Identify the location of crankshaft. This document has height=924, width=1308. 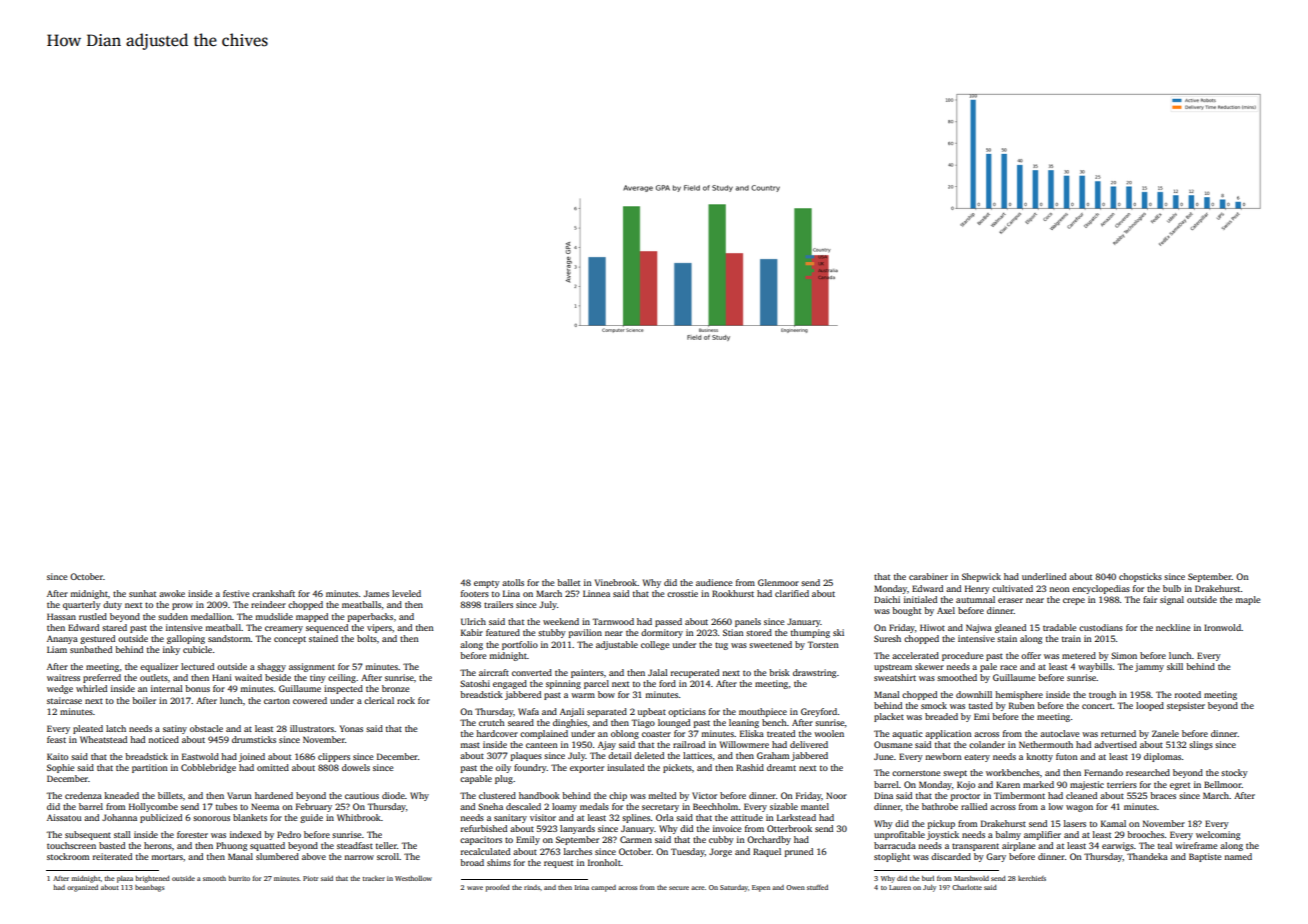
(273, 593).
